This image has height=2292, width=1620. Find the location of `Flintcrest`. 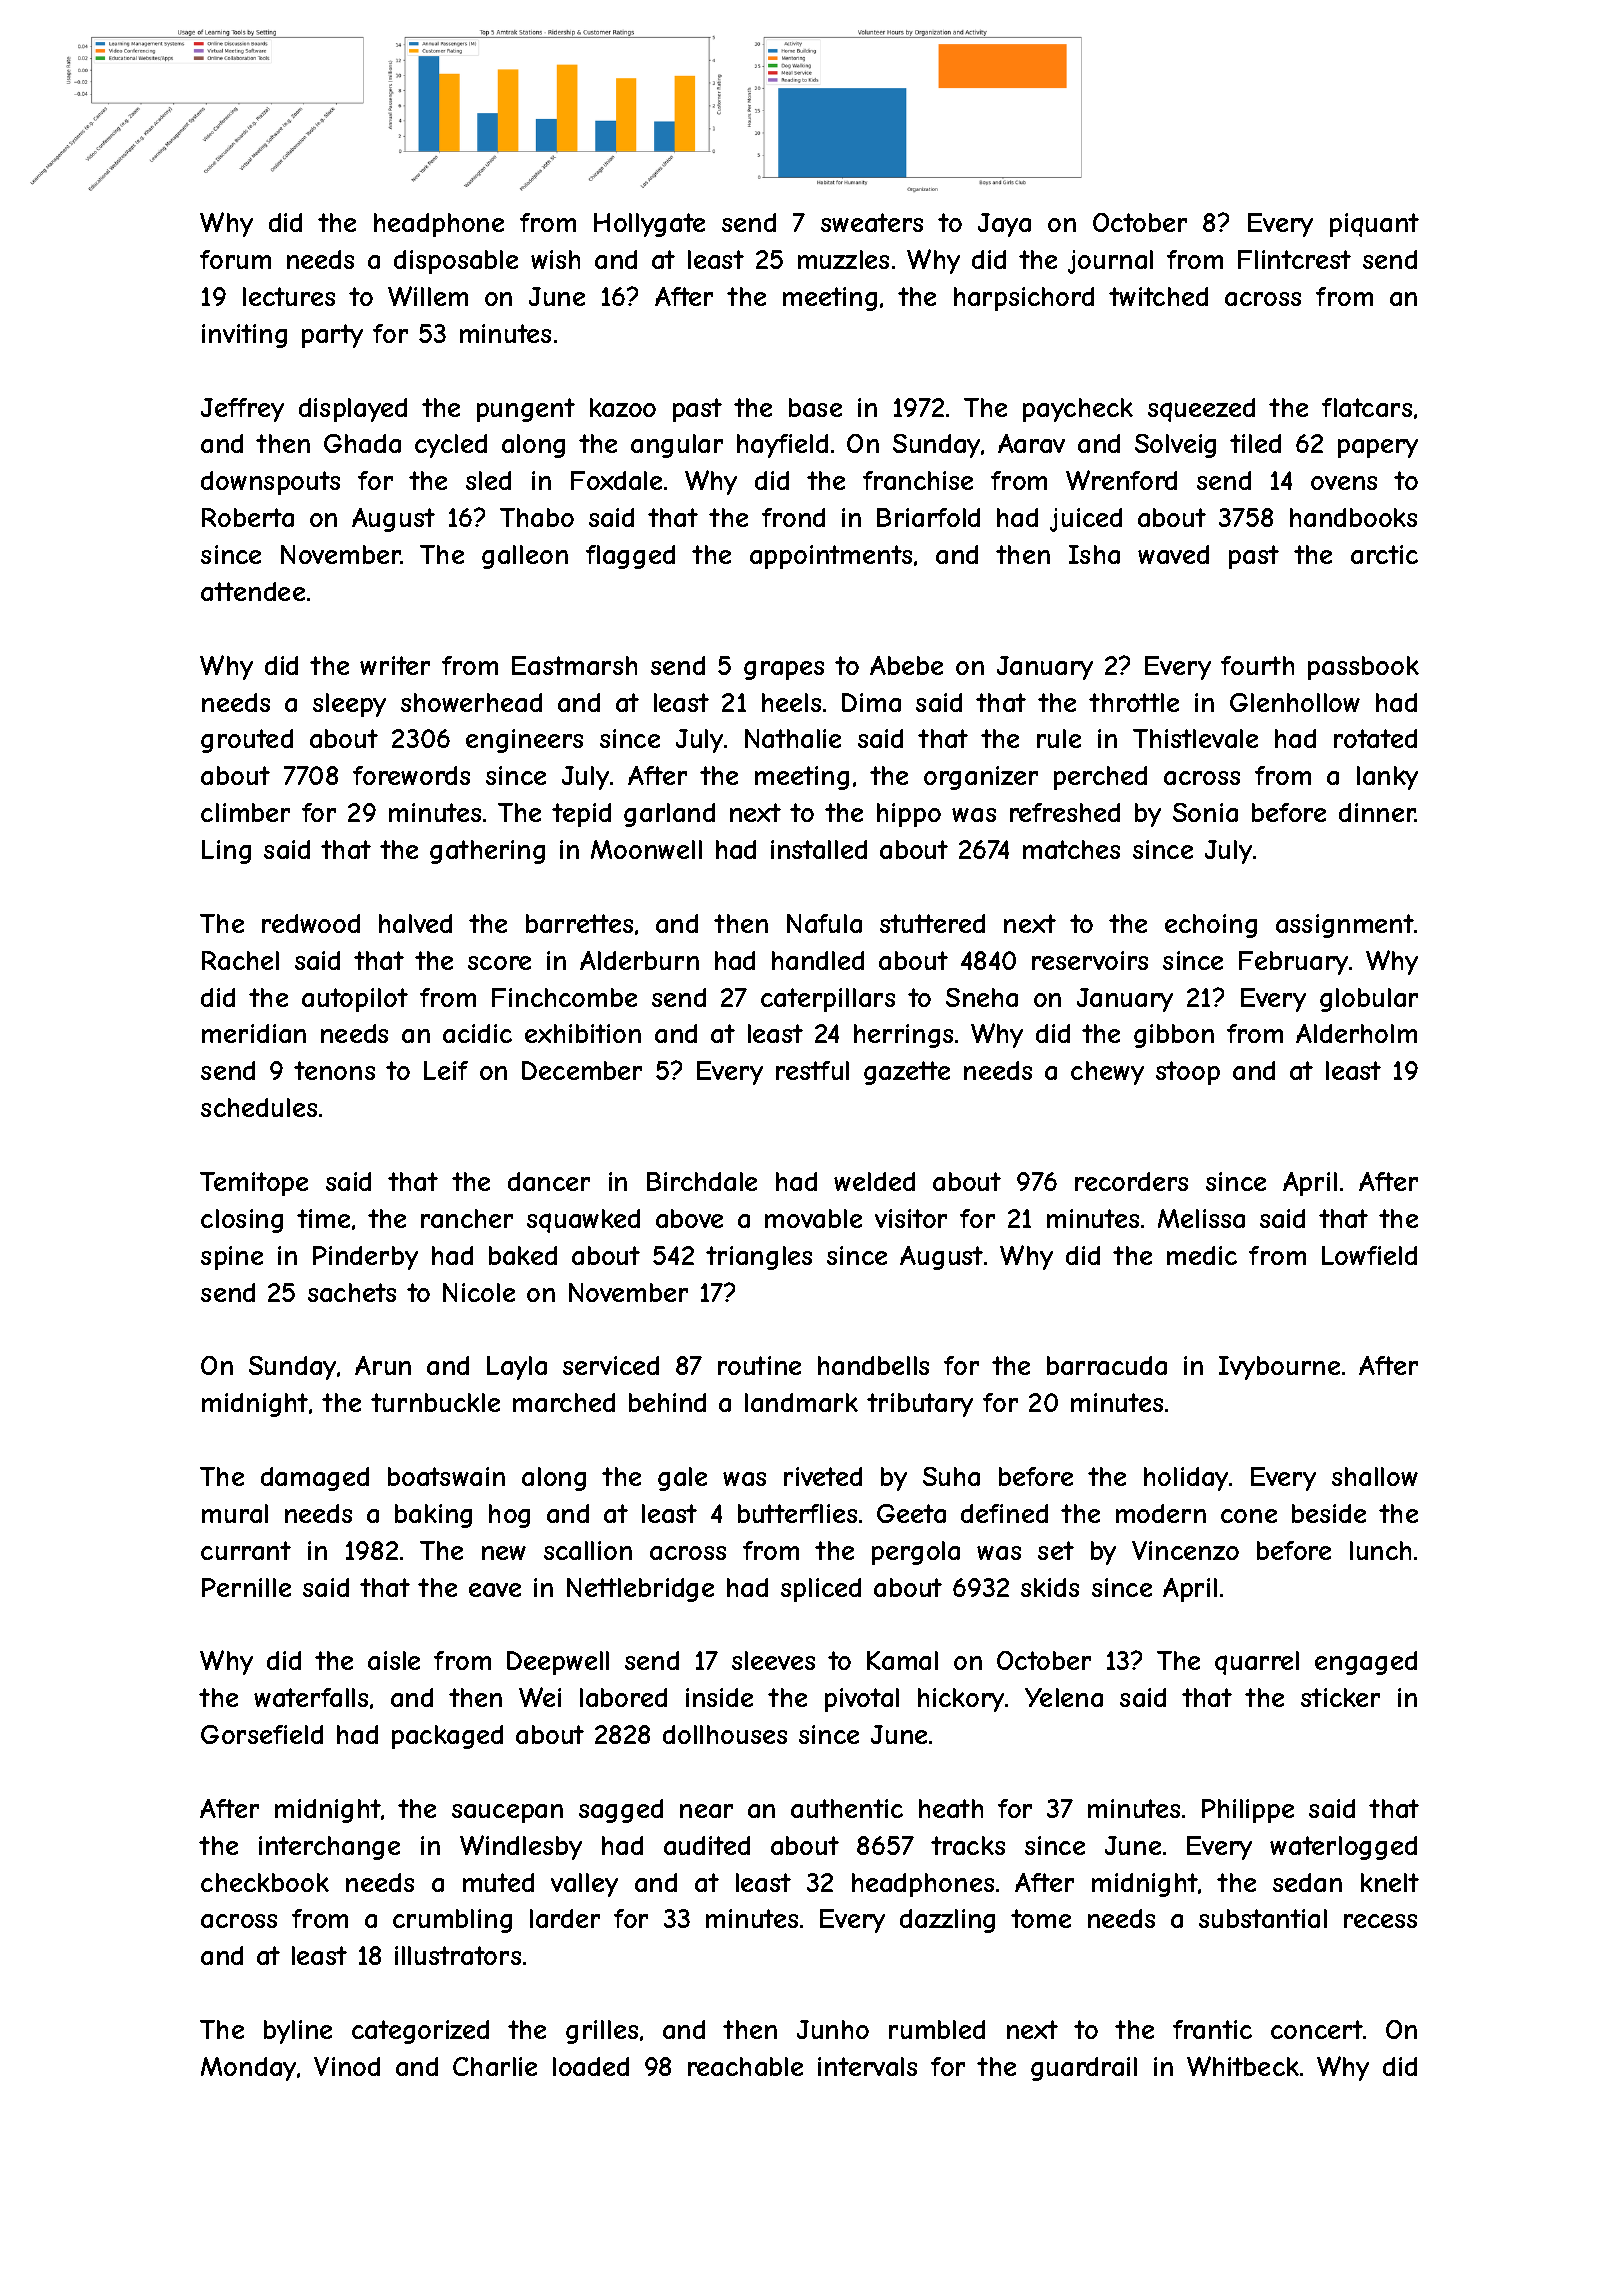

Flintcrest is located at coordinates (1294, 259).
